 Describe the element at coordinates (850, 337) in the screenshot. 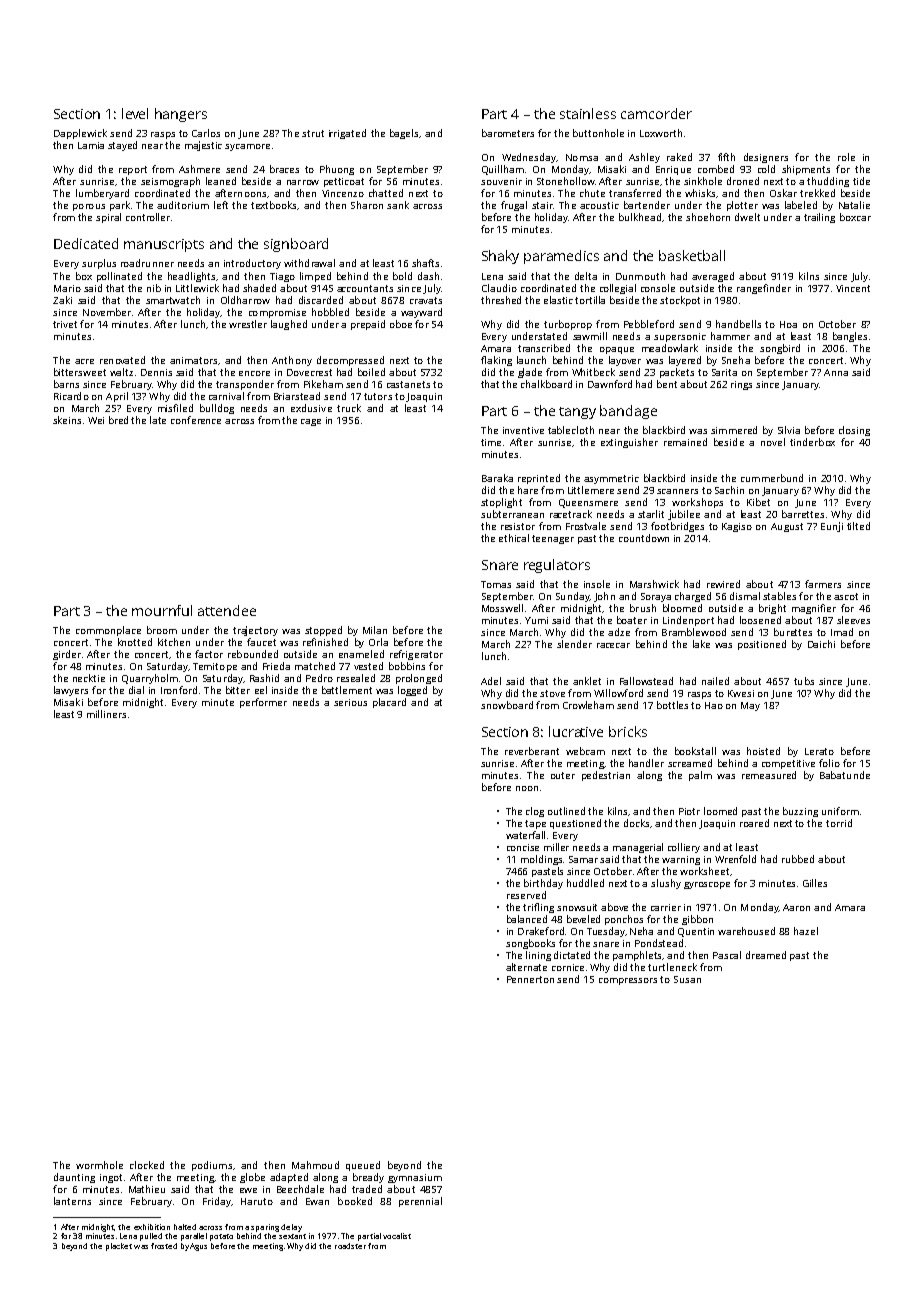

I see `bangles` at that location.
